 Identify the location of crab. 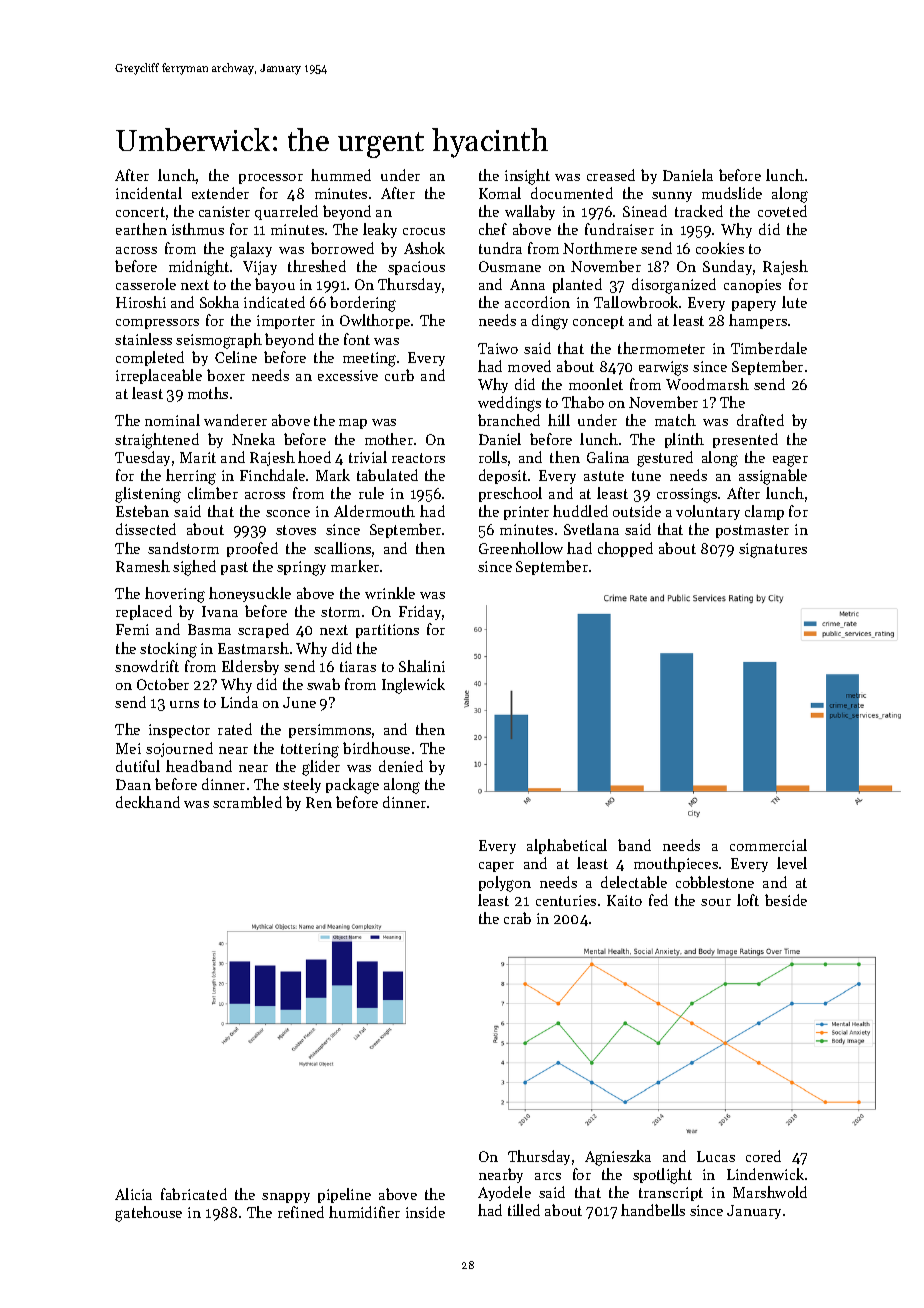
(517, 918).
